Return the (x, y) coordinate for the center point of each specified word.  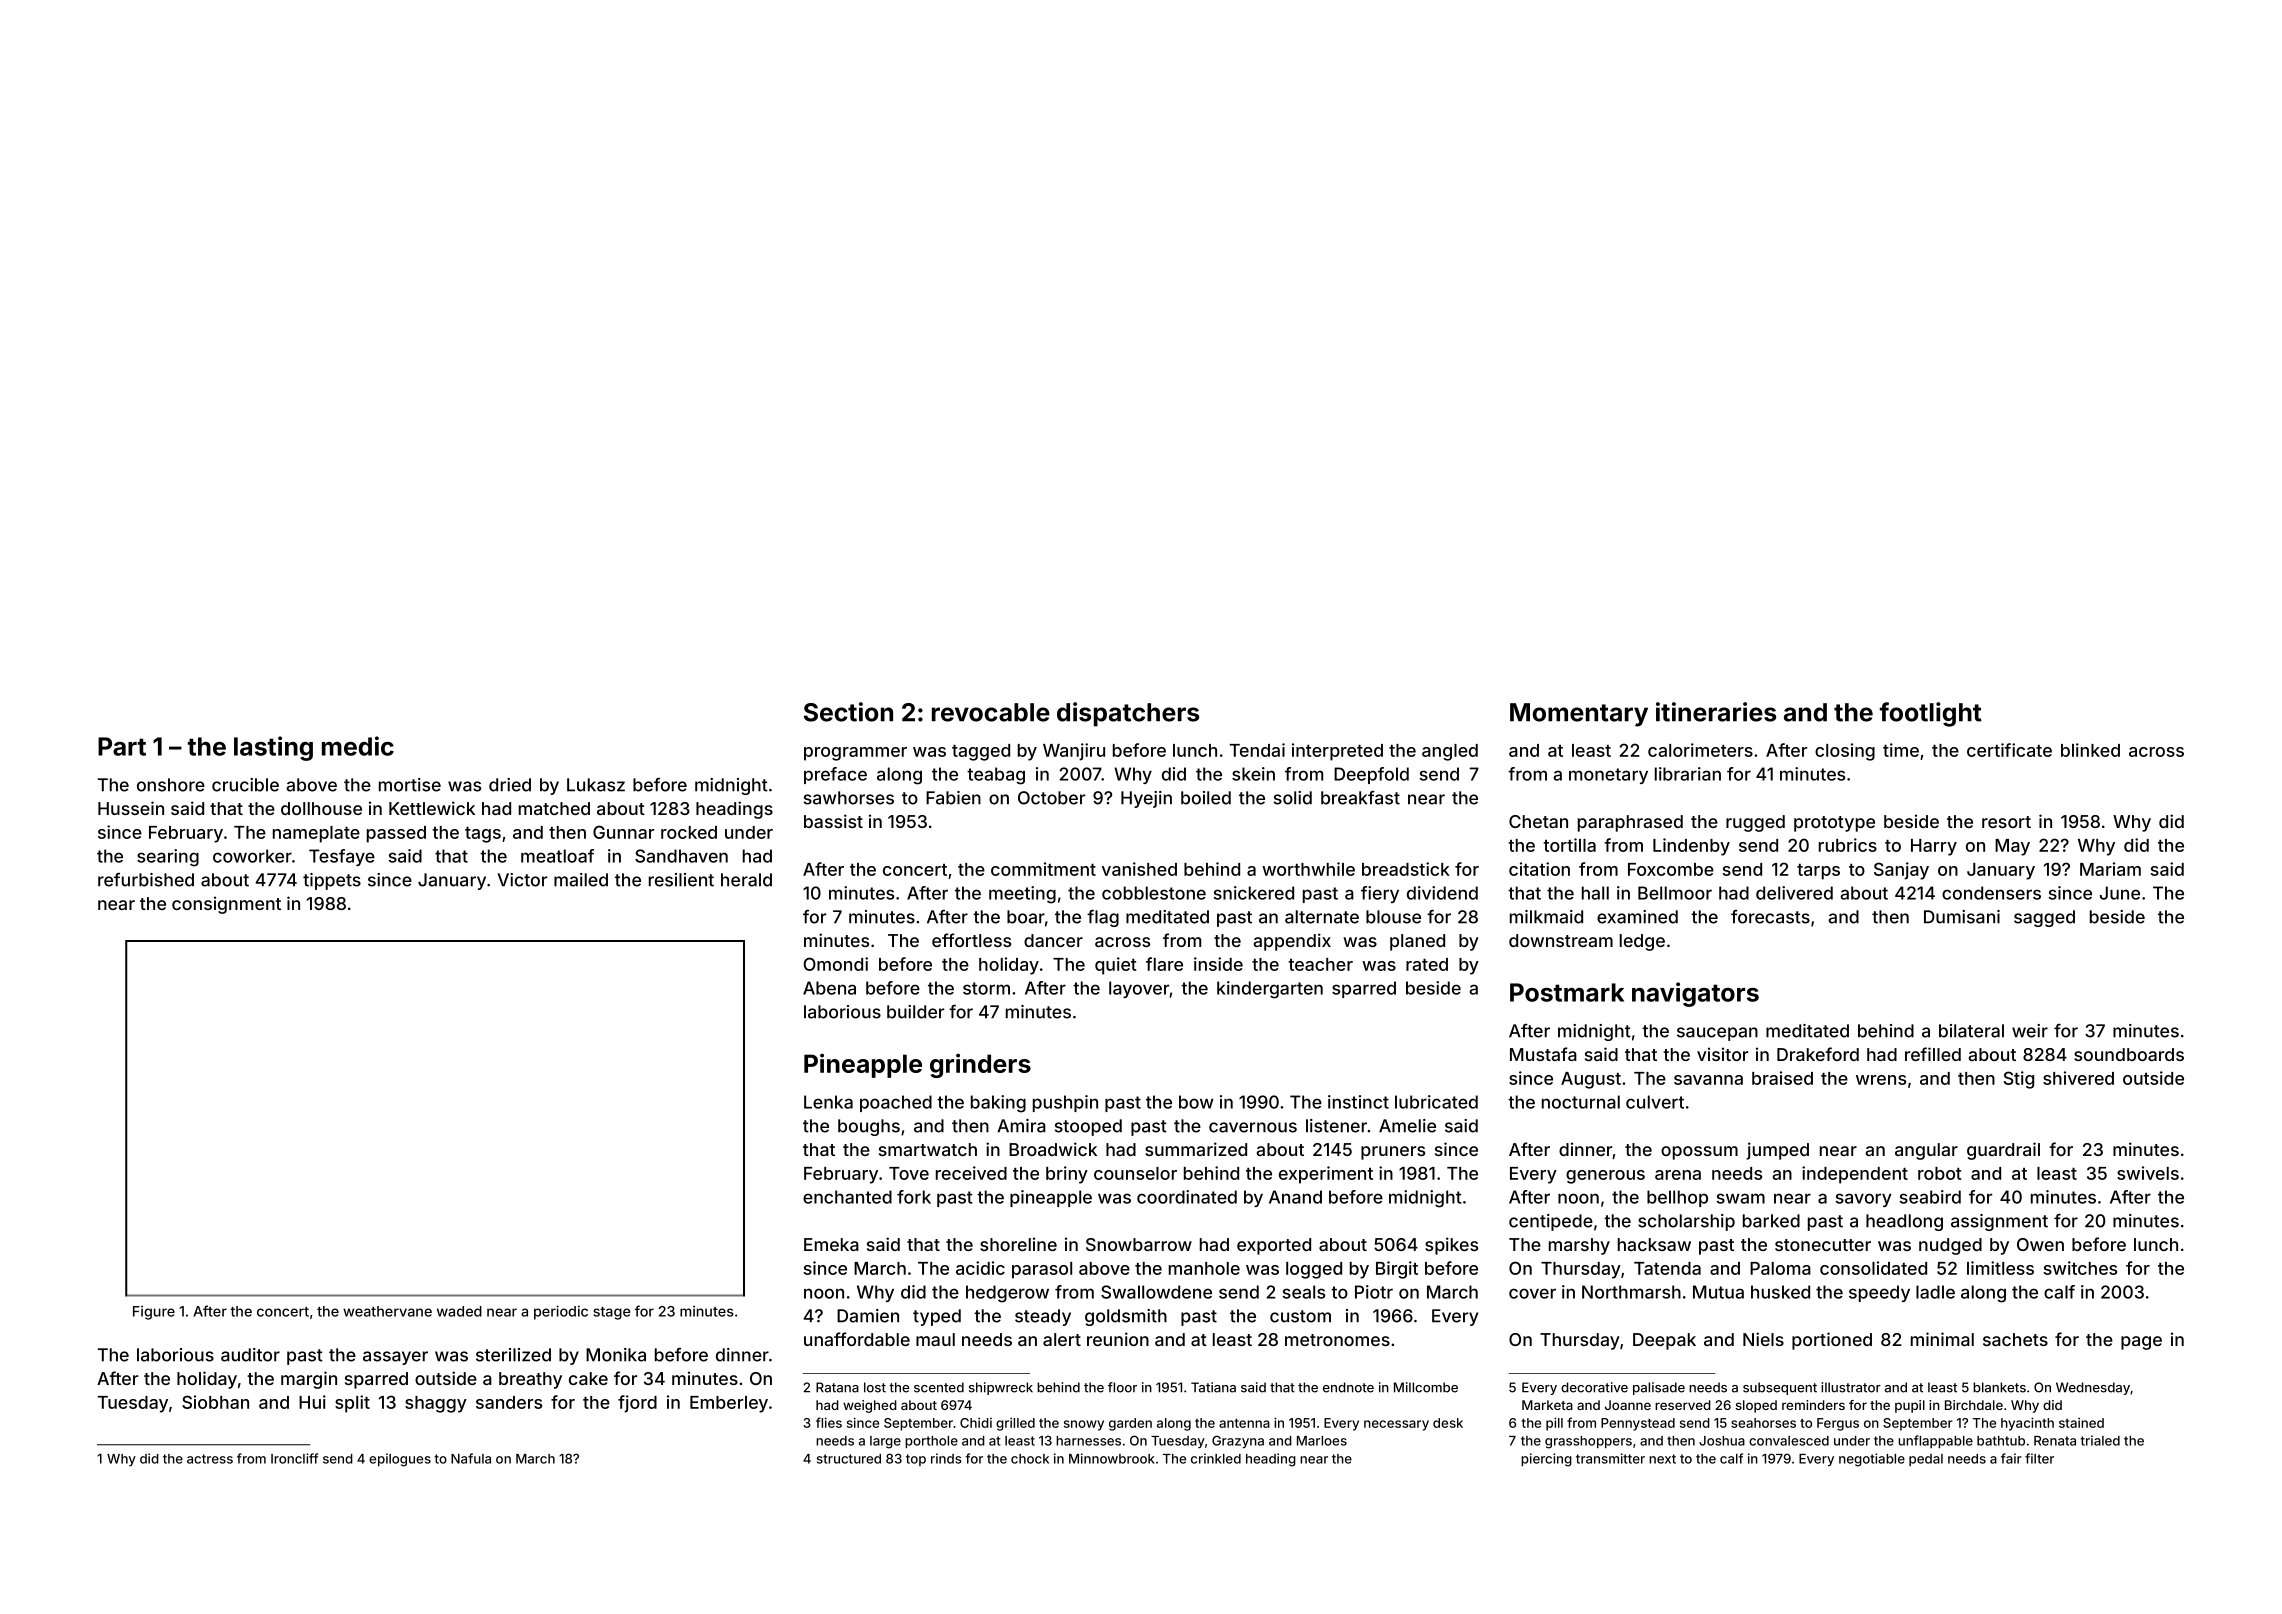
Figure (154, 1313)
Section (848, 712)
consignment (226, 905)
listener (1336, 1126)
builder (915, 1012)
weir (2030, 1031)
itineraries (1716, 712)
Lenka (828, 1102)
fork (914, 1197)
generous (1605, 1177)
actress (210, 1459)
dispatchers (1128, 714)
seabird (1930, 1197)
